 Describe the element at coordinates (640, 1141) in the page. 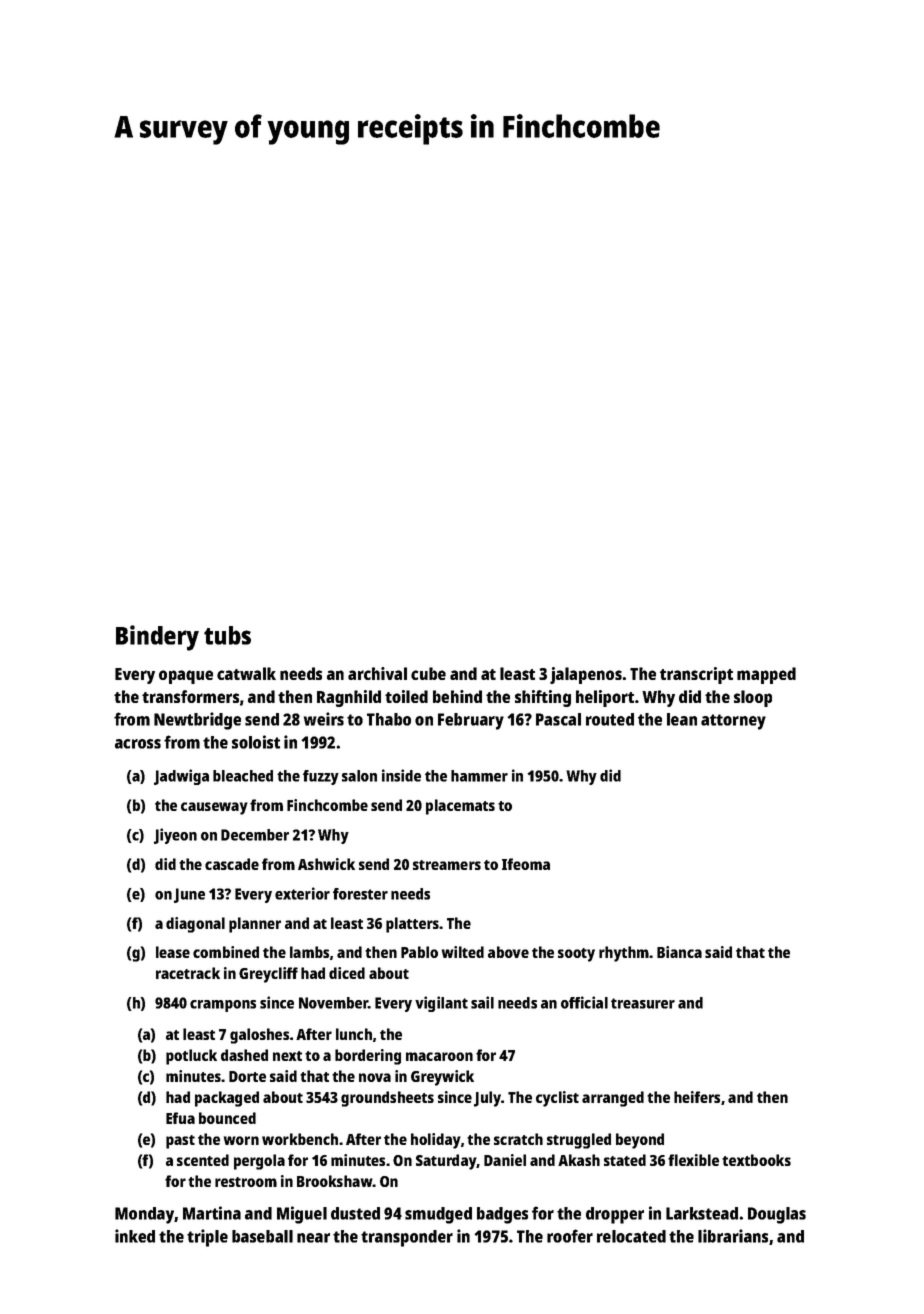

I see `beyond` at that location.
